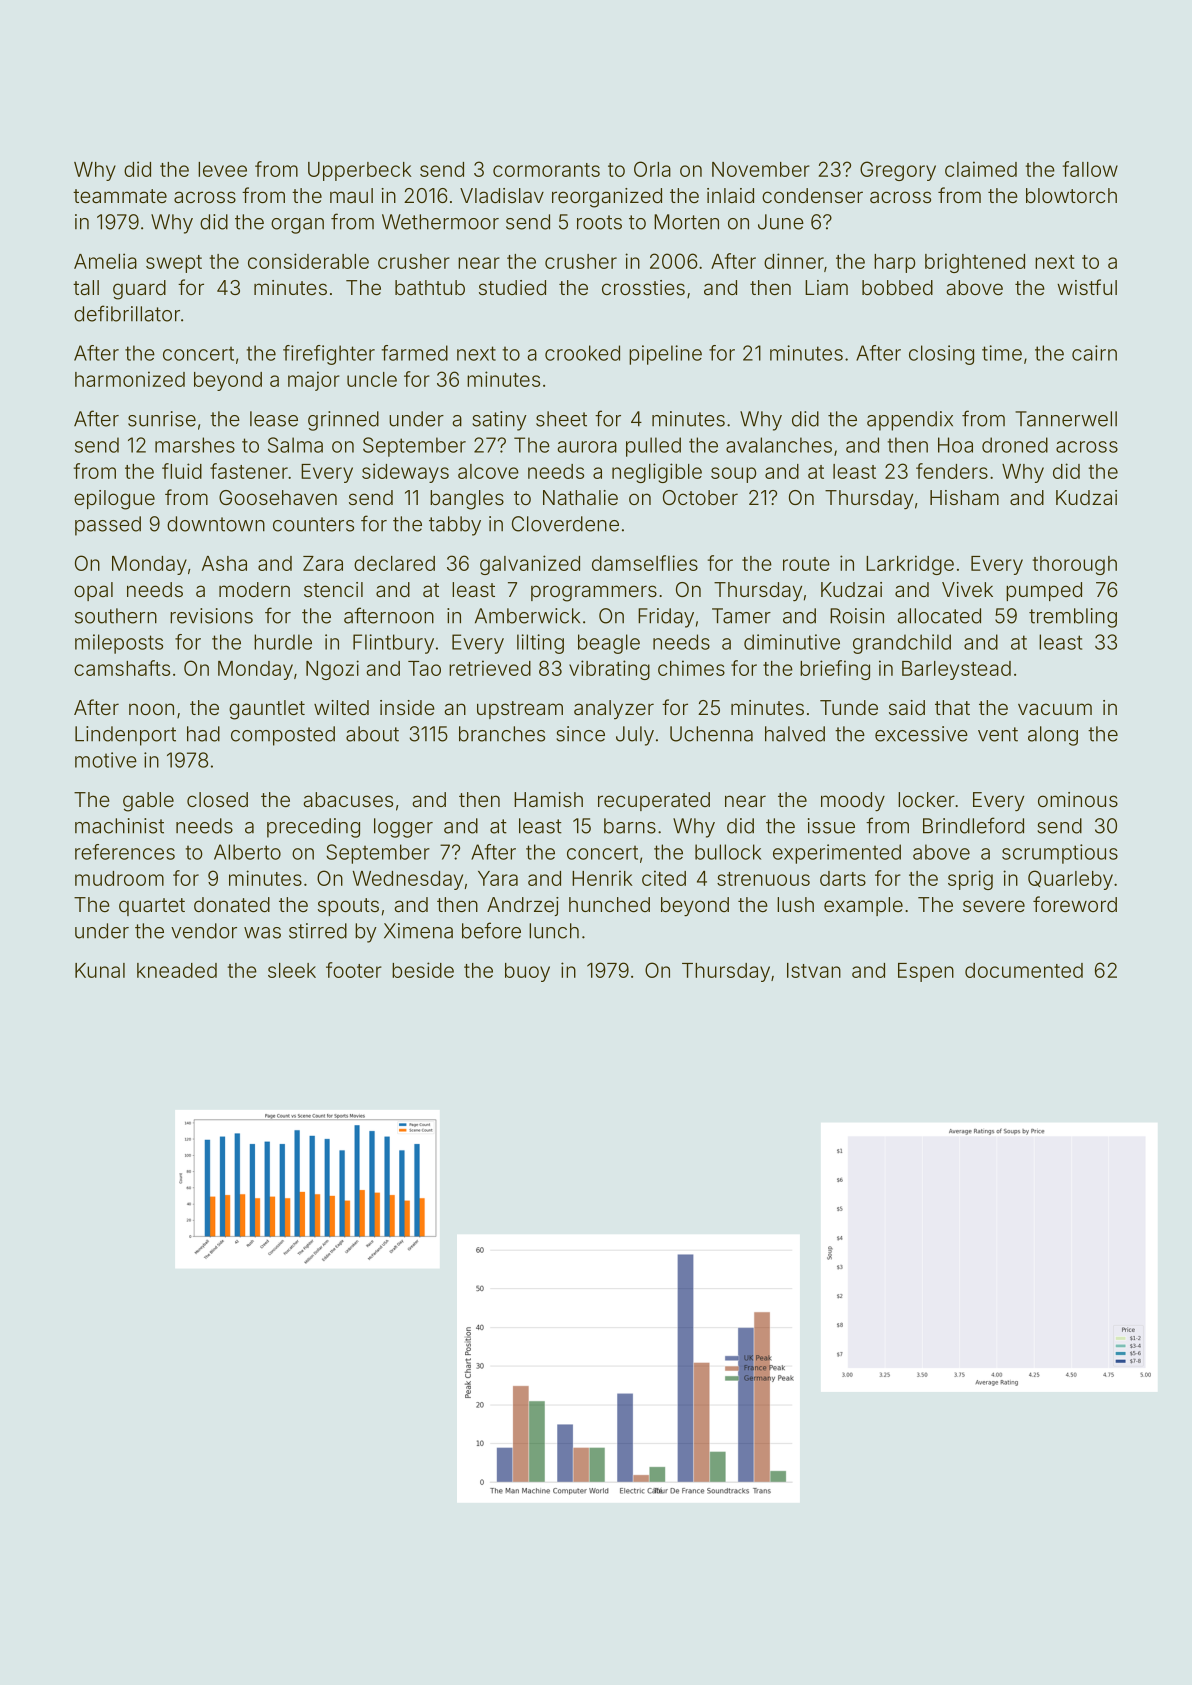 The height and width of the screenshot is (1685, 1192). I want to click on mileposts, so click(119, 644).
